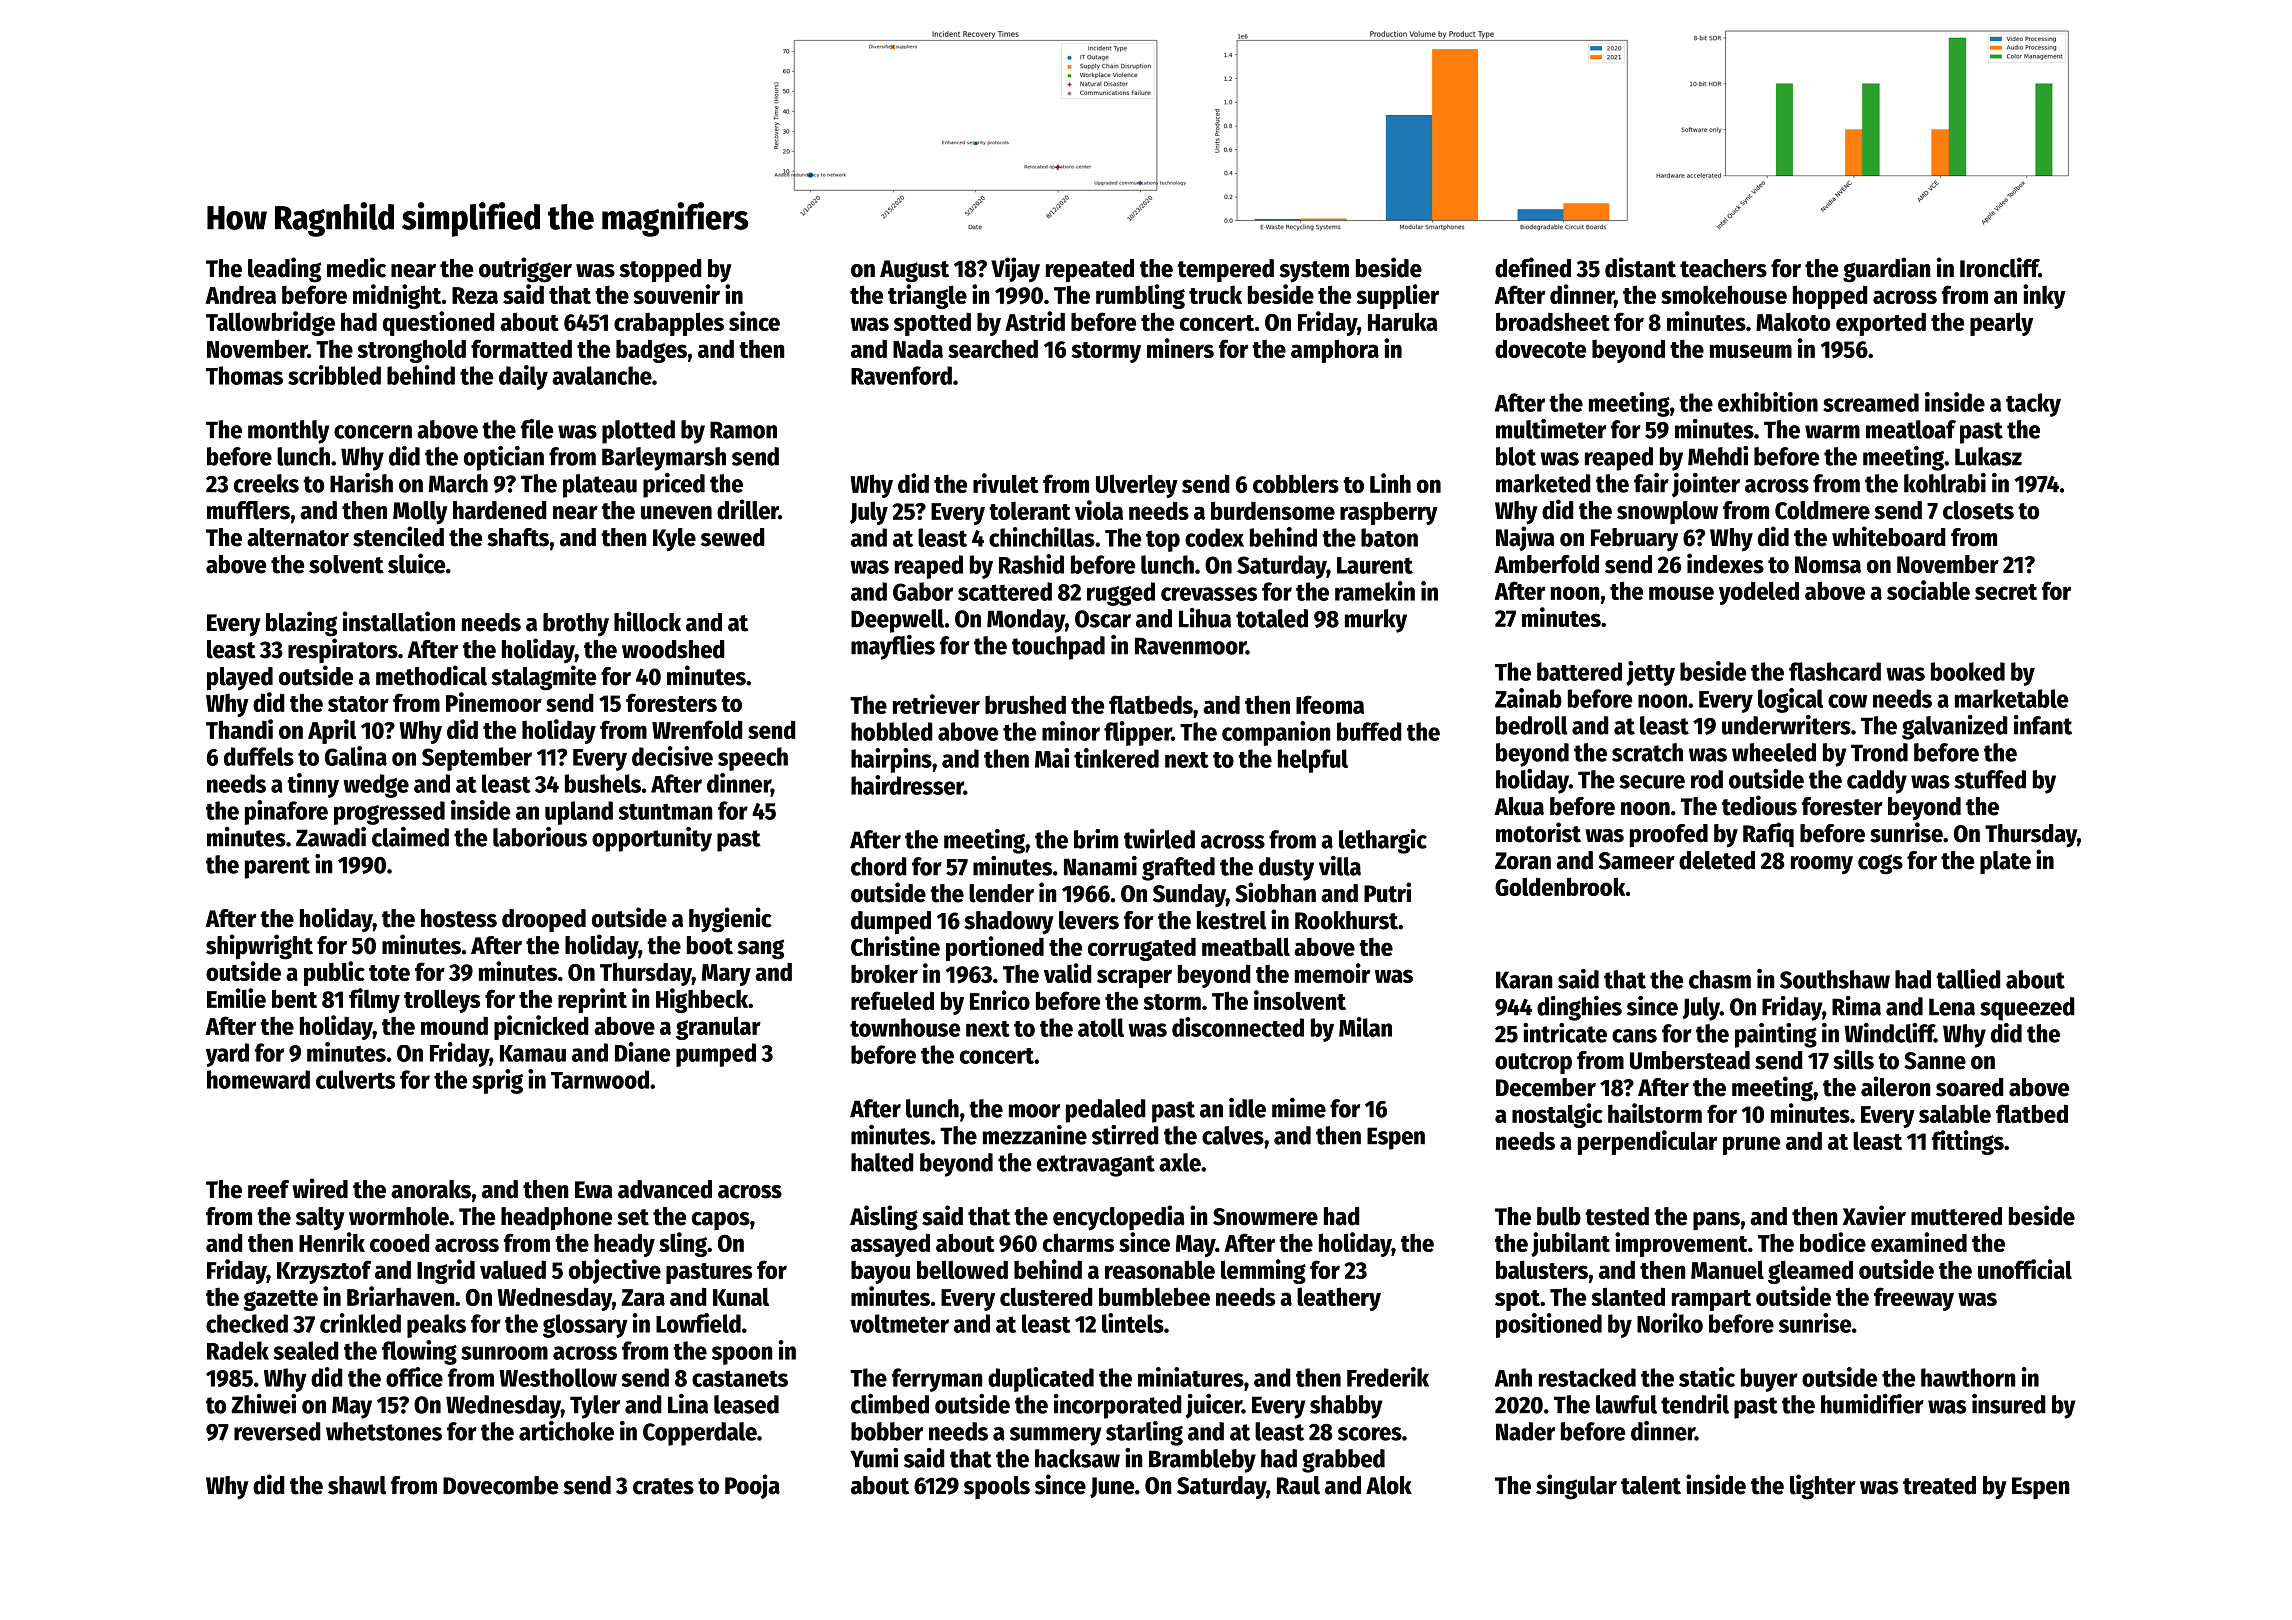 The image size is (2292, 1620). What do you see at coordinates (1874, 1215) in the page?
I see `Xavier` at bounding box center [1874, 1215].
